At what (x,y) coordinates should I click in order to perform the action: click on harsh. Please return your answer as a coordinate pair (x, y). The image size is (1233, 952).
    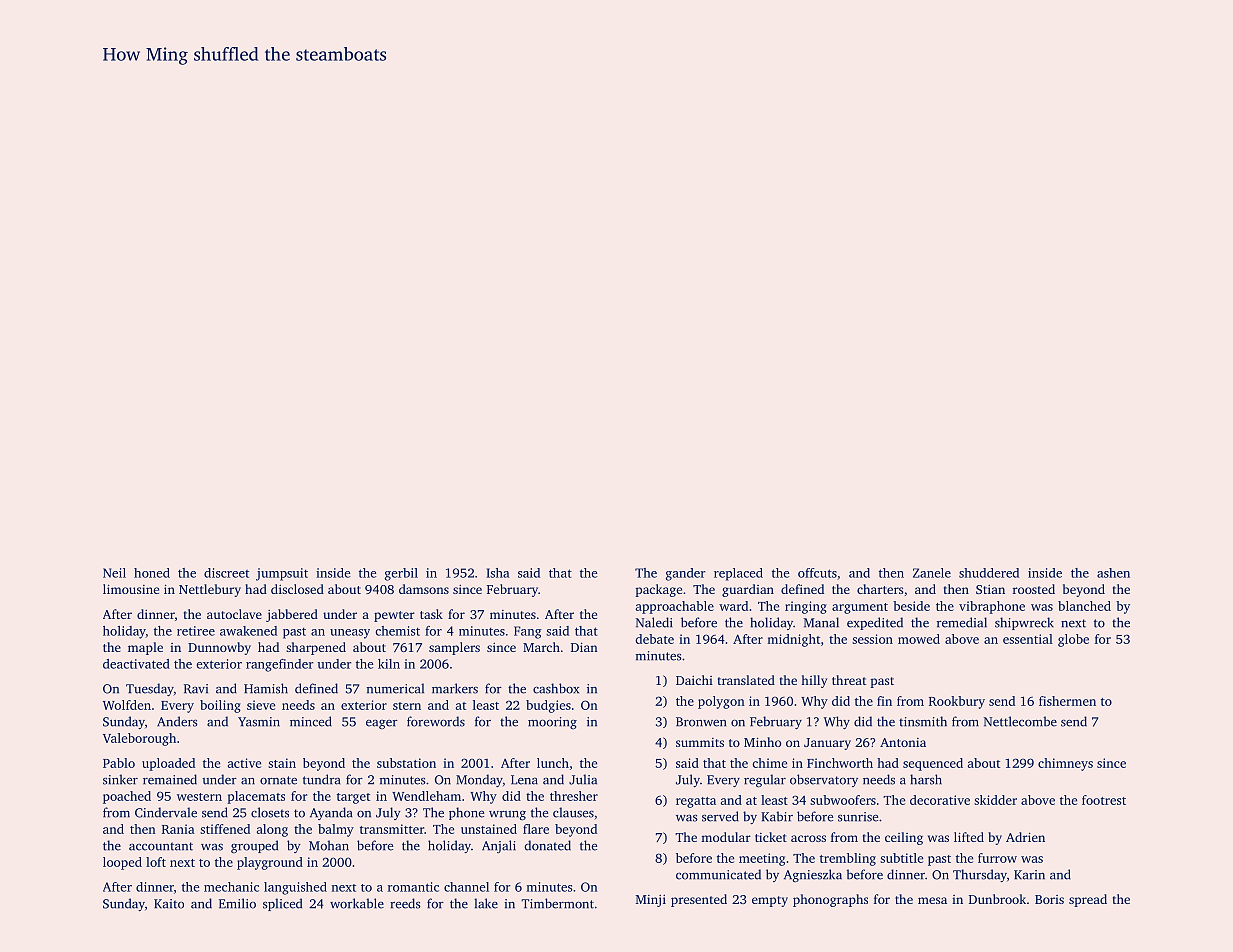
    Looking at the image, I should click on (926, 779).
